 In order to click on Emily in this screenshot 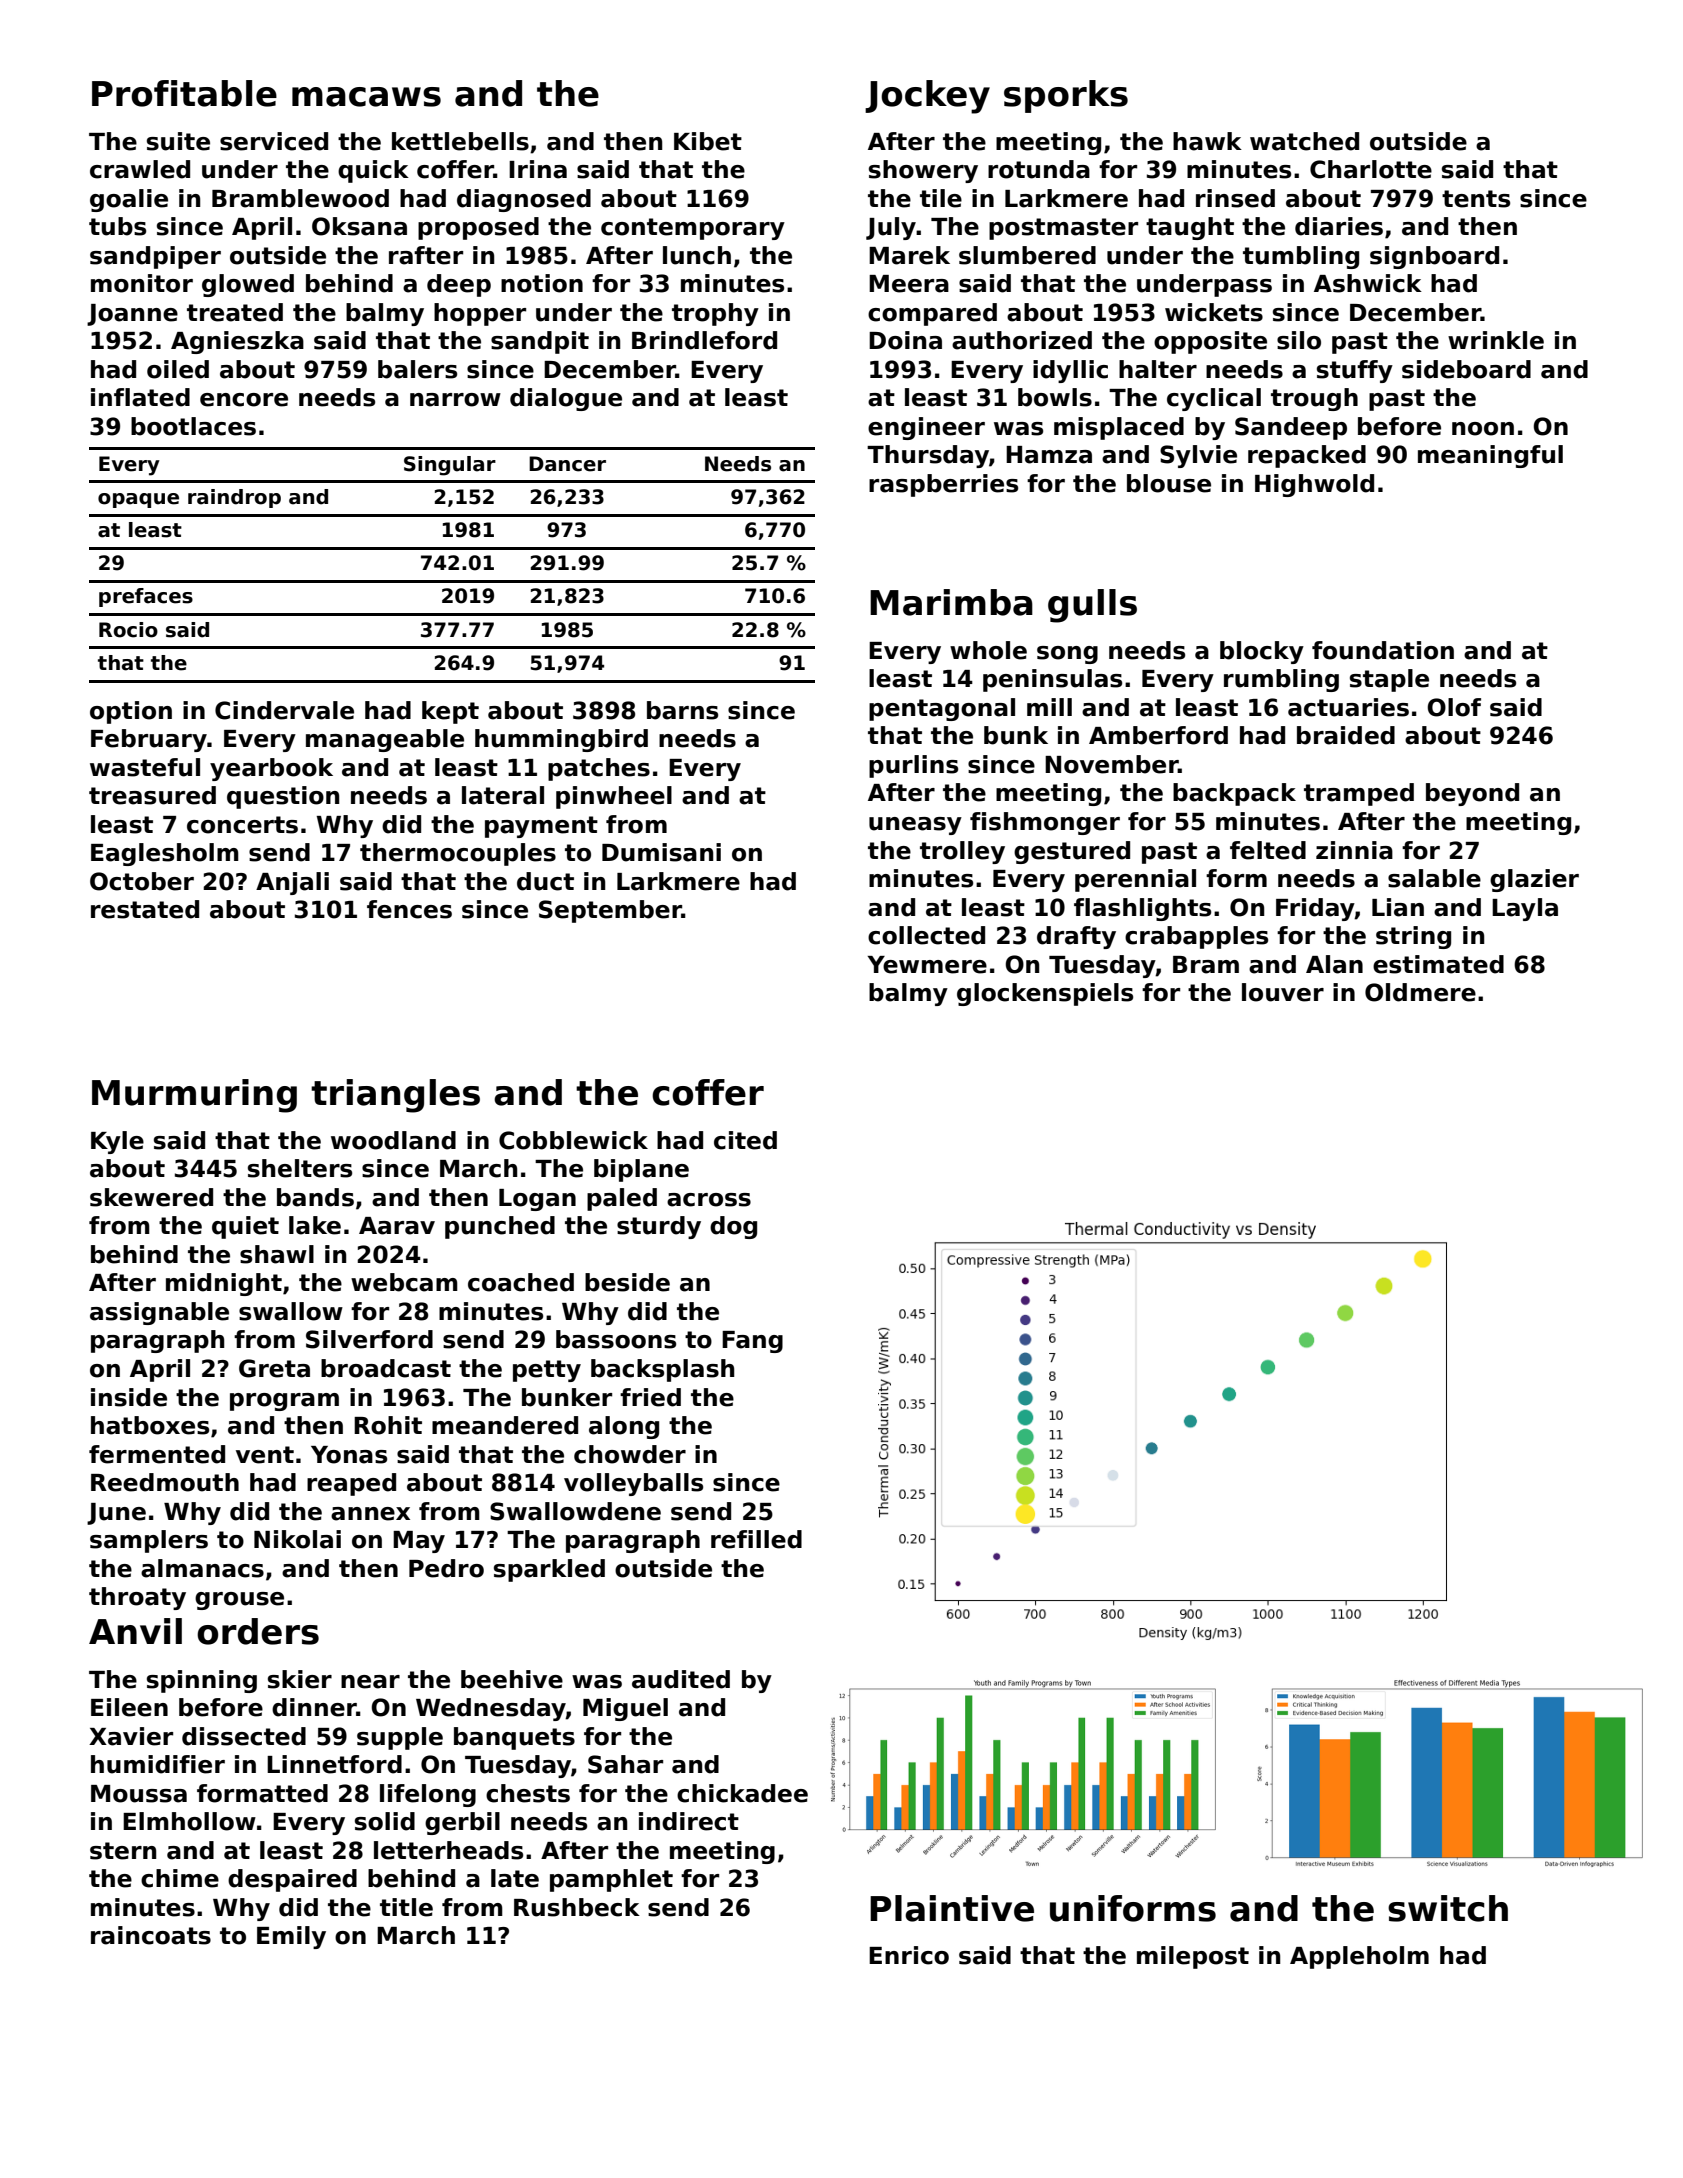, I will do `click(291, 1937)`.
